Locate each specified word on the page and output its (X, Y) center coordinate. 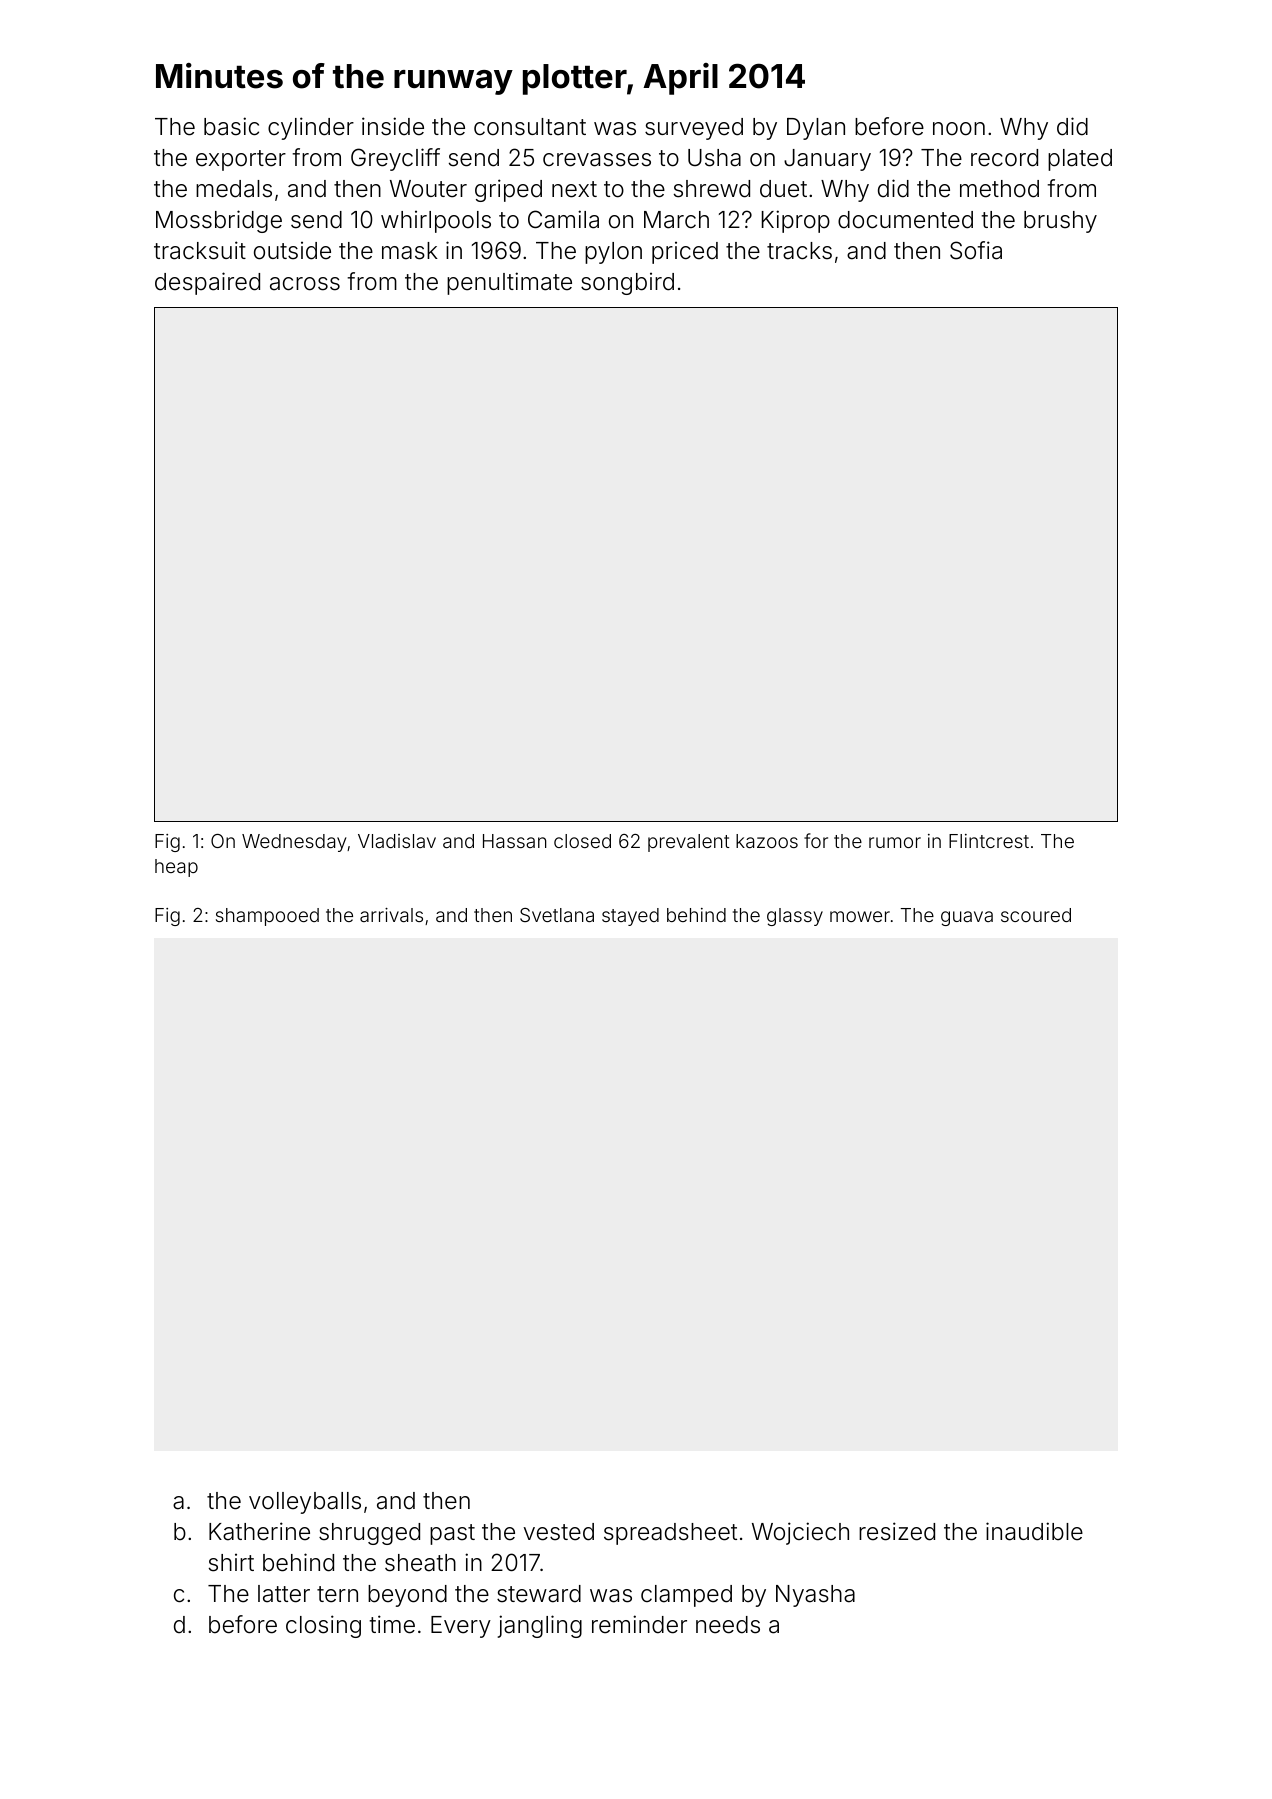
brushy (1060, 222)
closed (582, 841)
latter (284, 1594)
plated (1080, 160)
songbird (627, 284)
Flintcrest (989, 841)
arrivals (391, 915)
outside (292, 251)
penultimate (509, 283)
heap (176, 868)
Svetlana (557, 915)
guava (967, 918)
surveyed (694, 129)
